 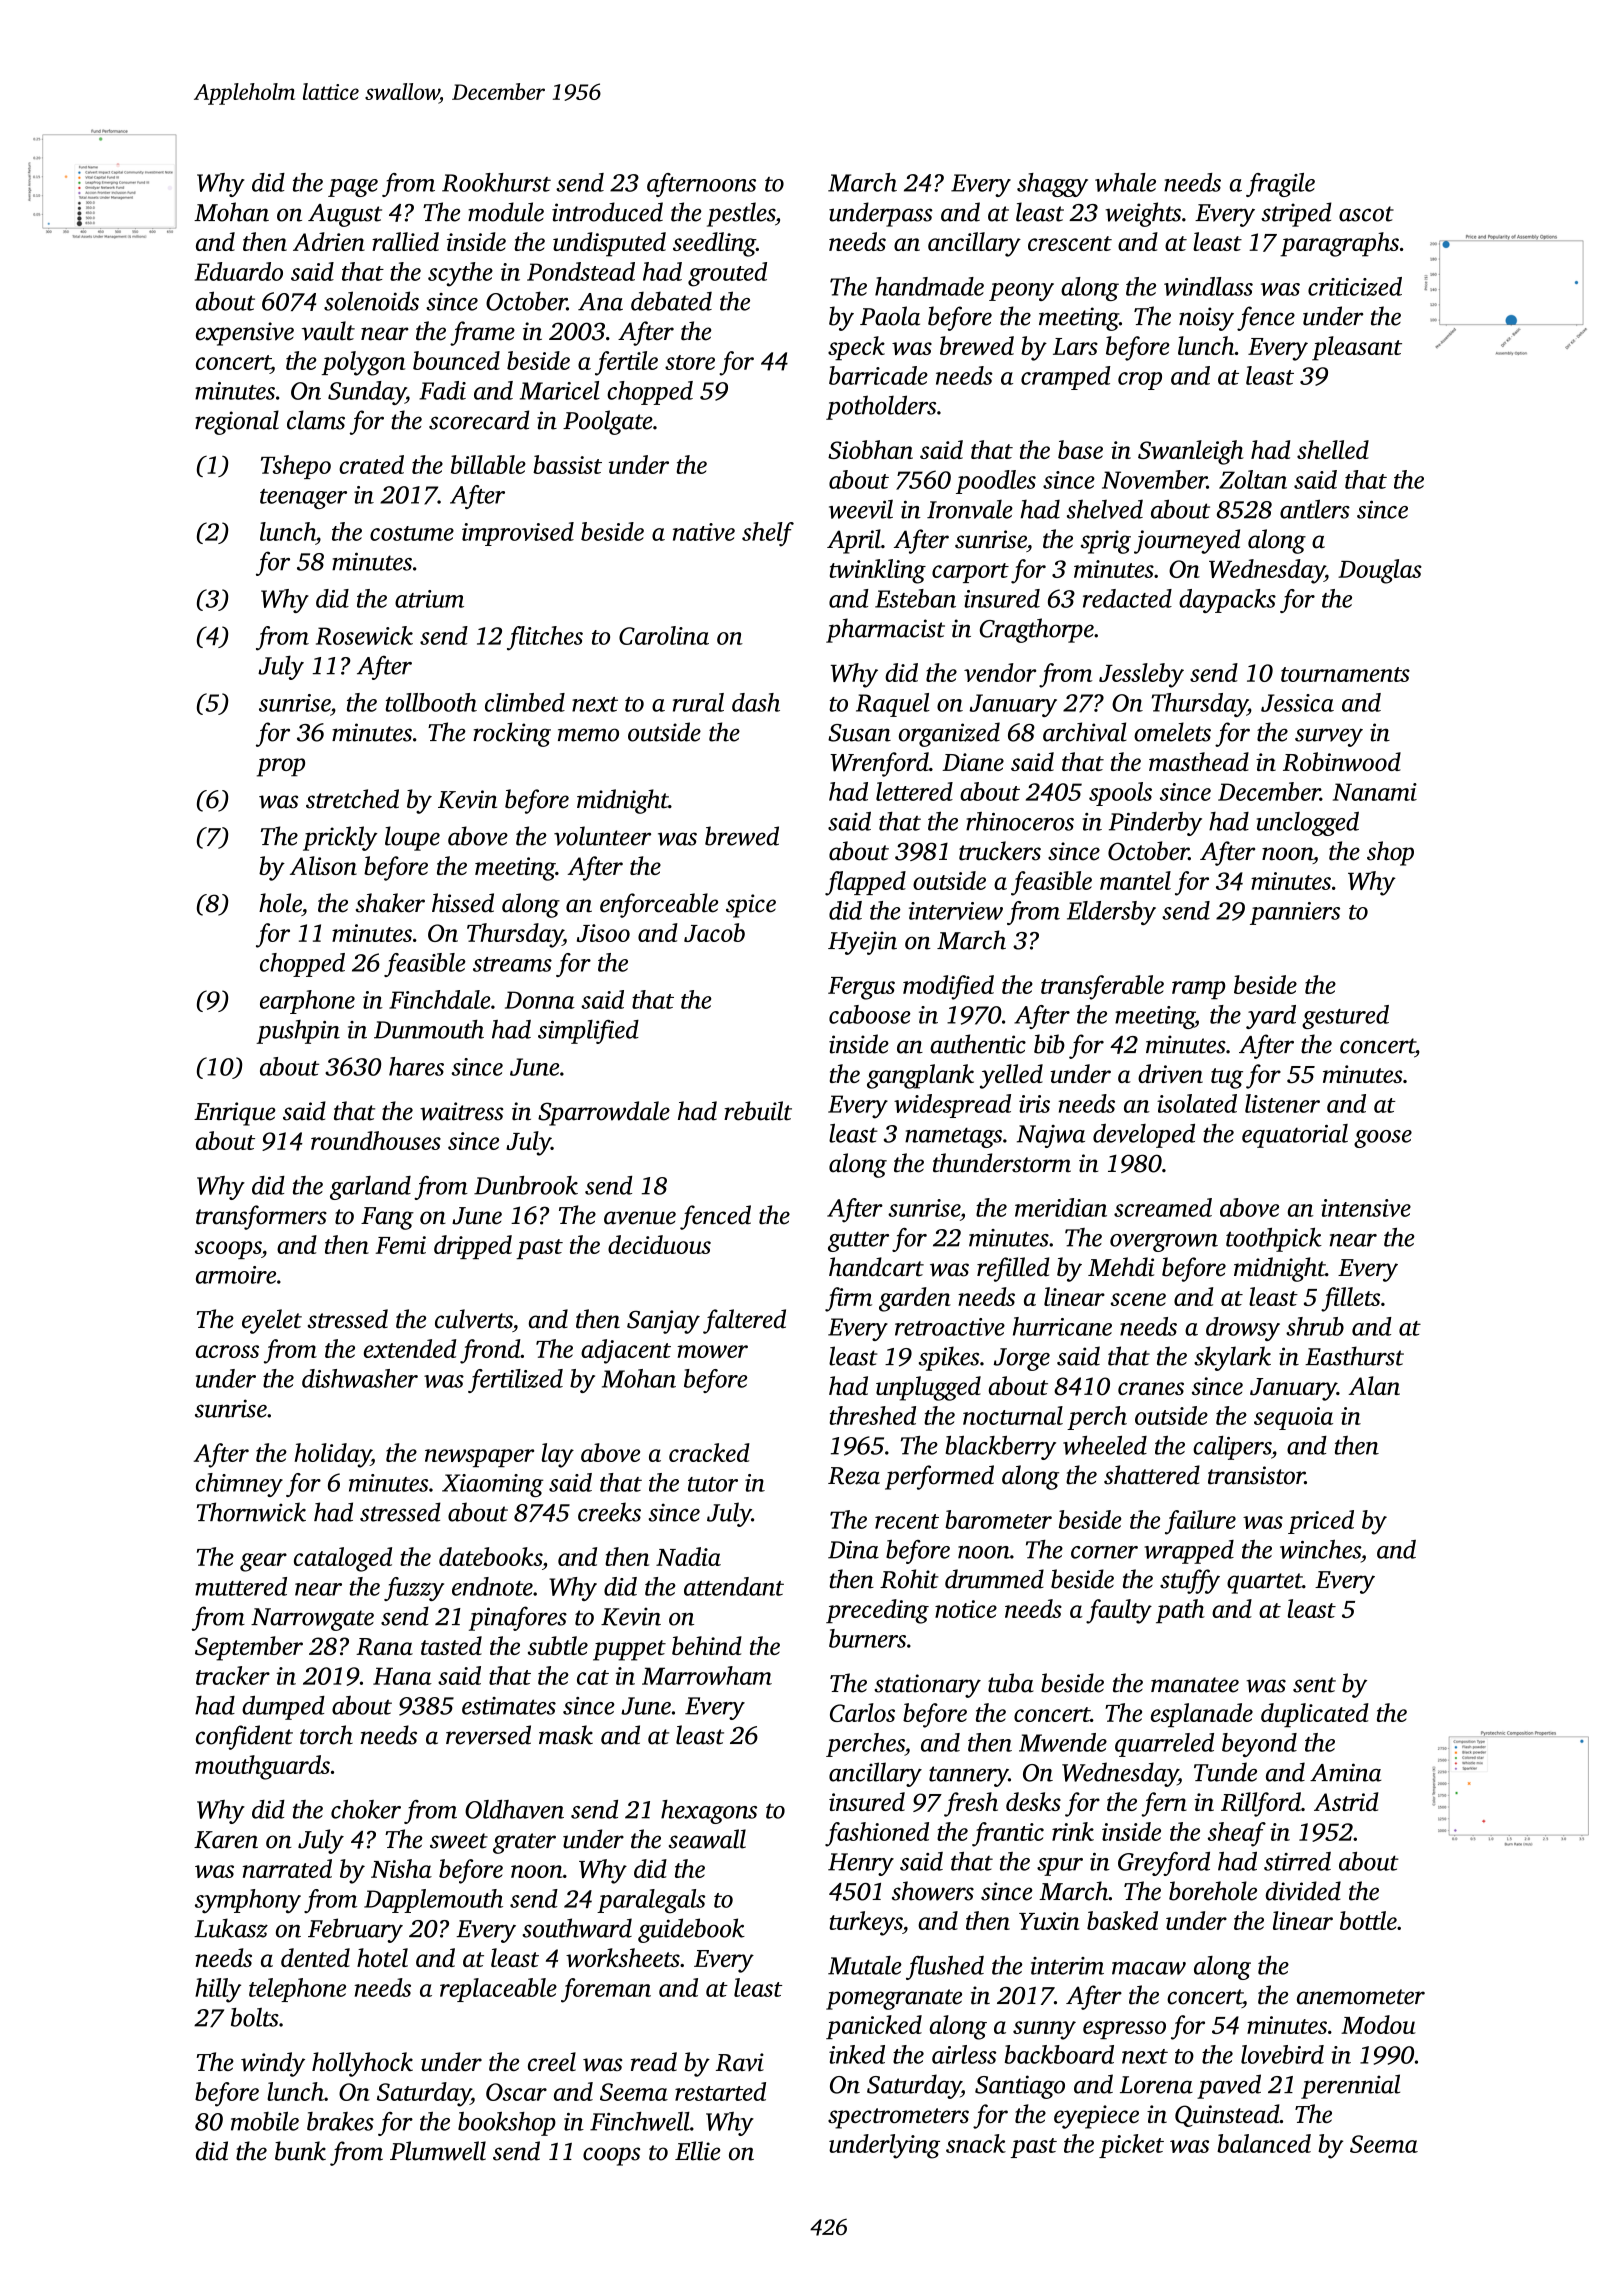 I want to click on spice, so click(x=751, y=906).
